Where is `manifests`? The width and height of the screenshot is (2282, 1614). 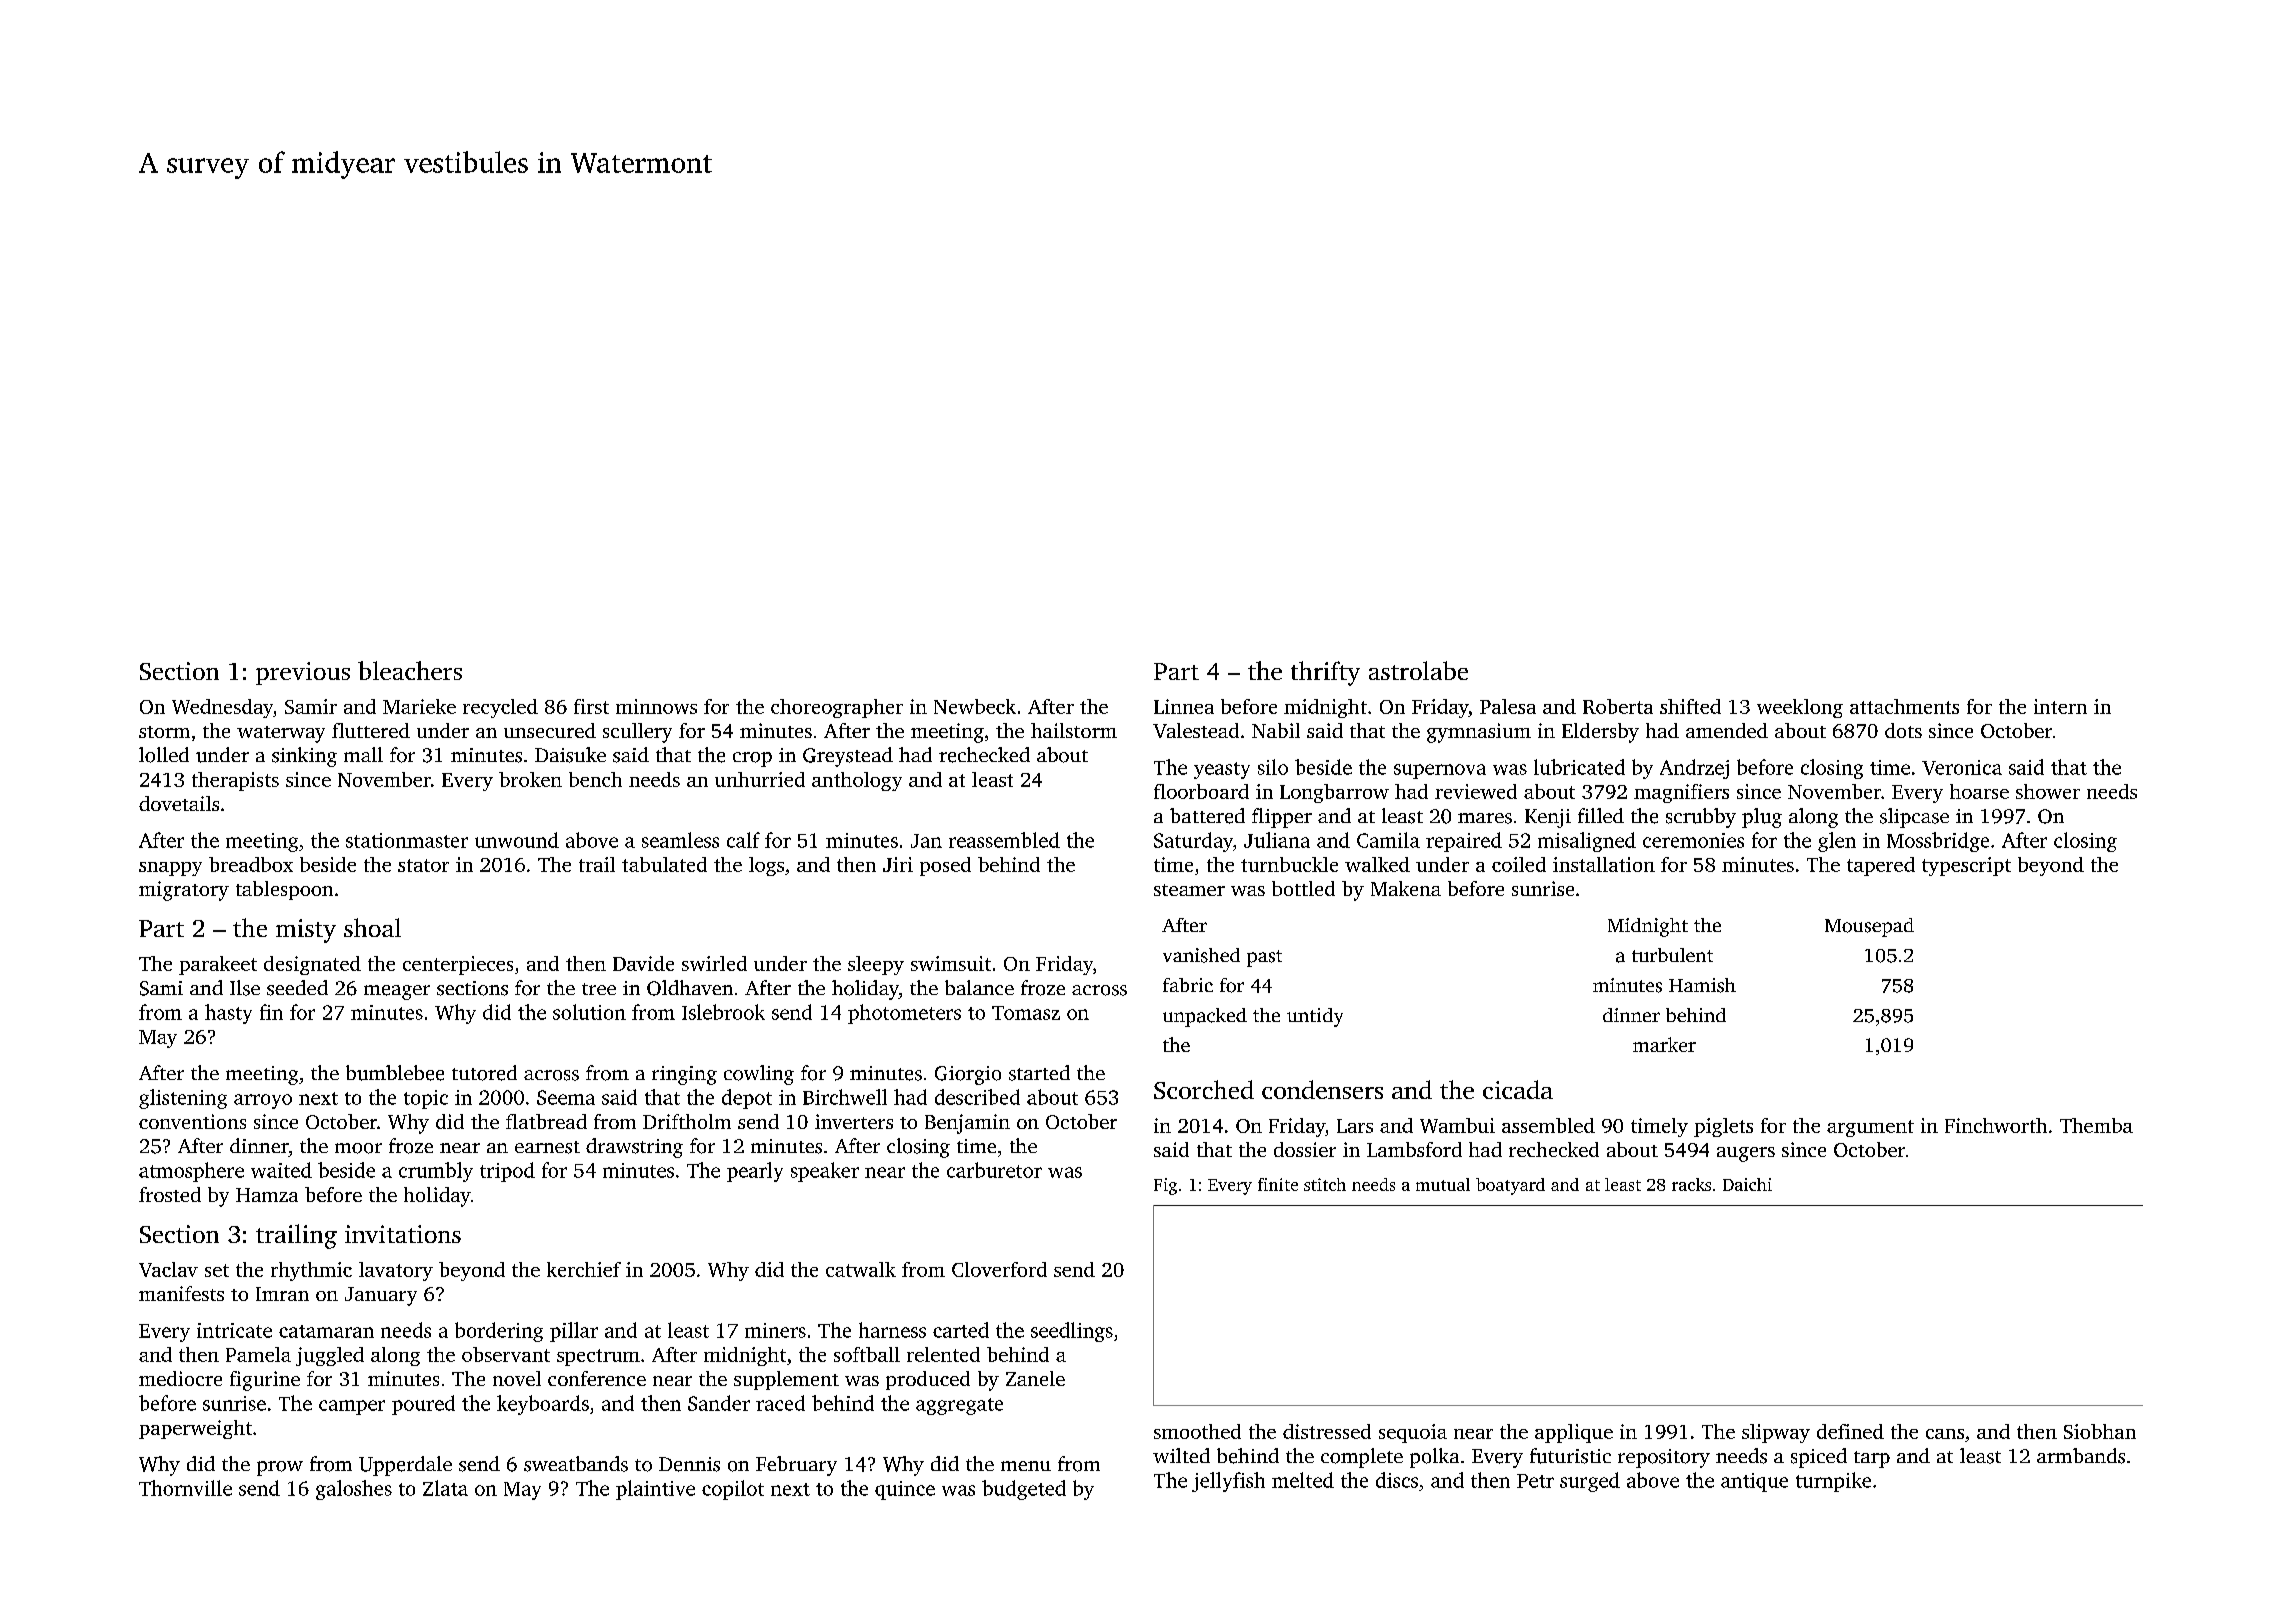
manifests is located at coordinates (181, 1293).
